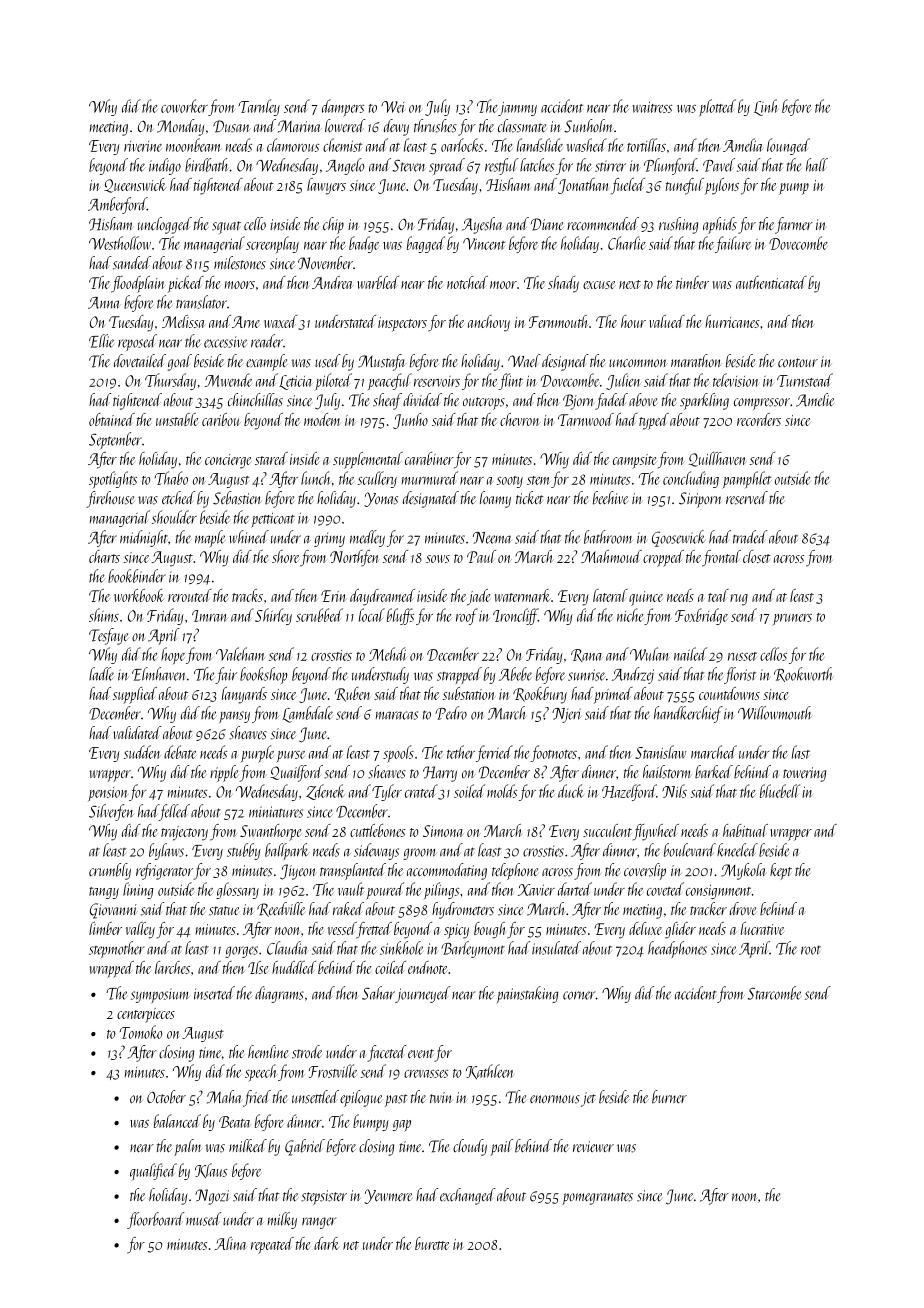  I want to click on supplemental, so click(368, 460).
